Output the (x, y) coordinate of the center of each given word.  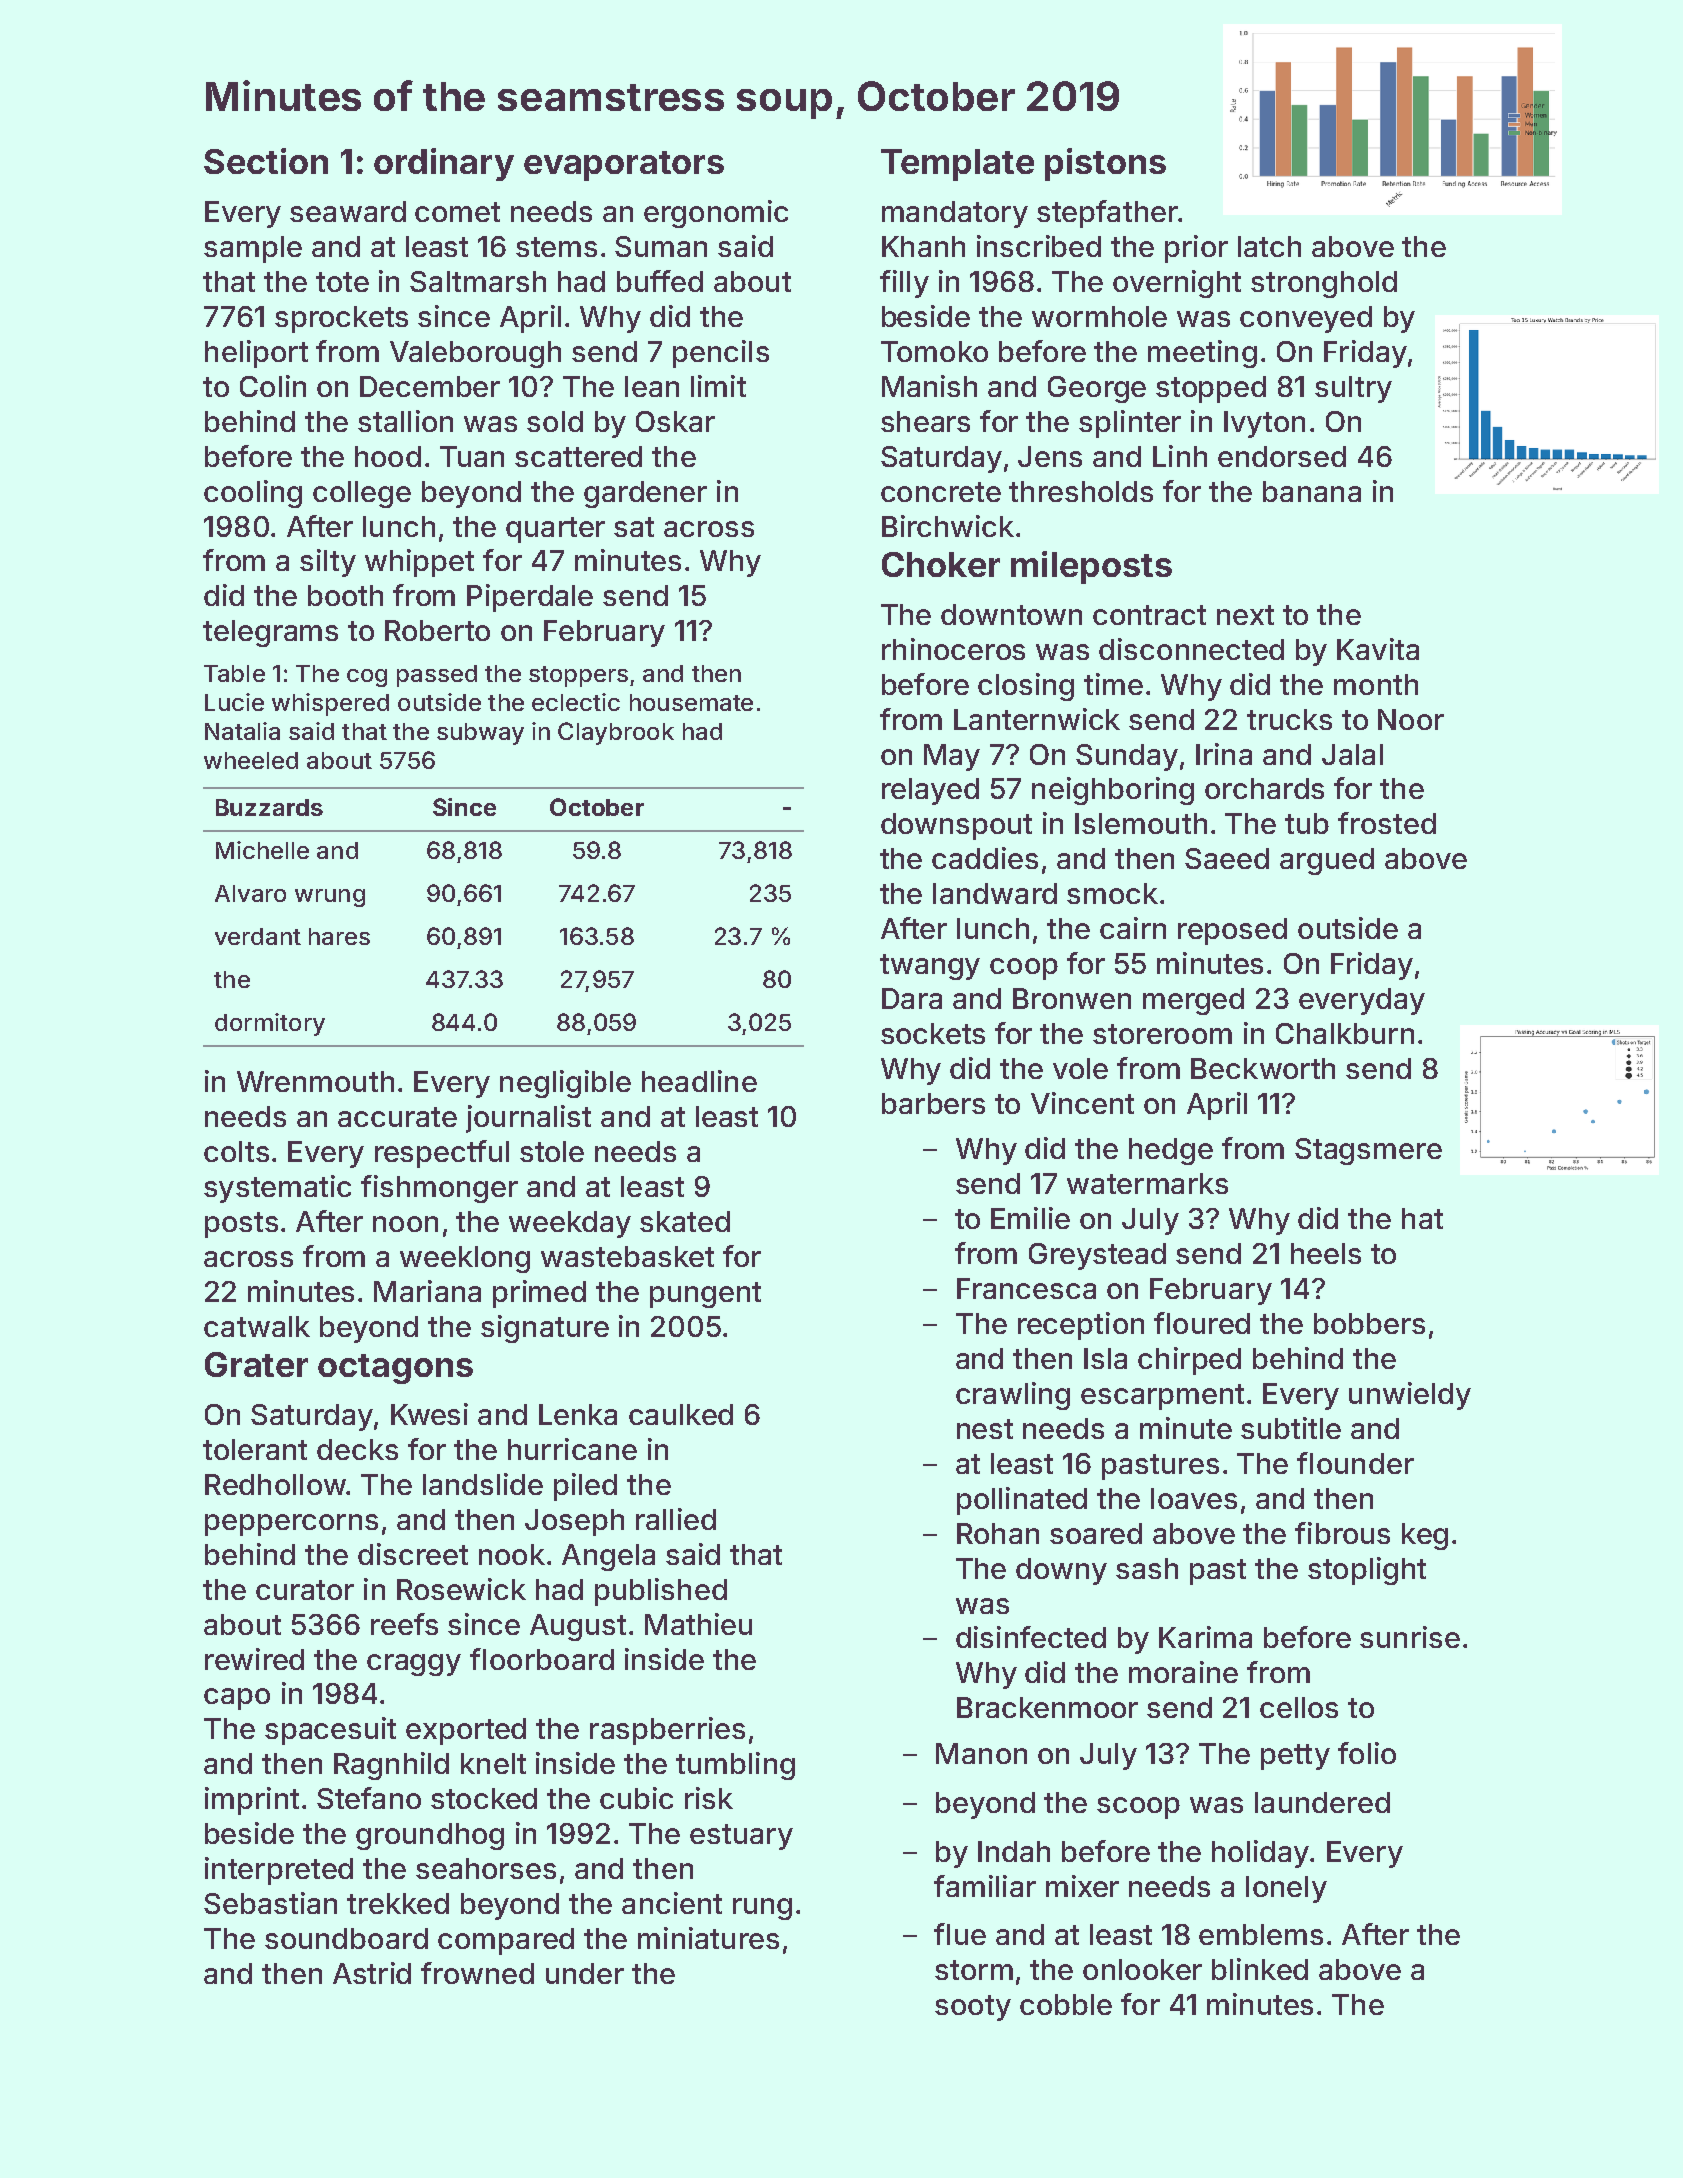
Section (266, 161)
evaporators (624, 166)
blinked (1260, 1969)
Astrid (372, 1973)
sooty (973, 2008)
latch (1269, 246)
